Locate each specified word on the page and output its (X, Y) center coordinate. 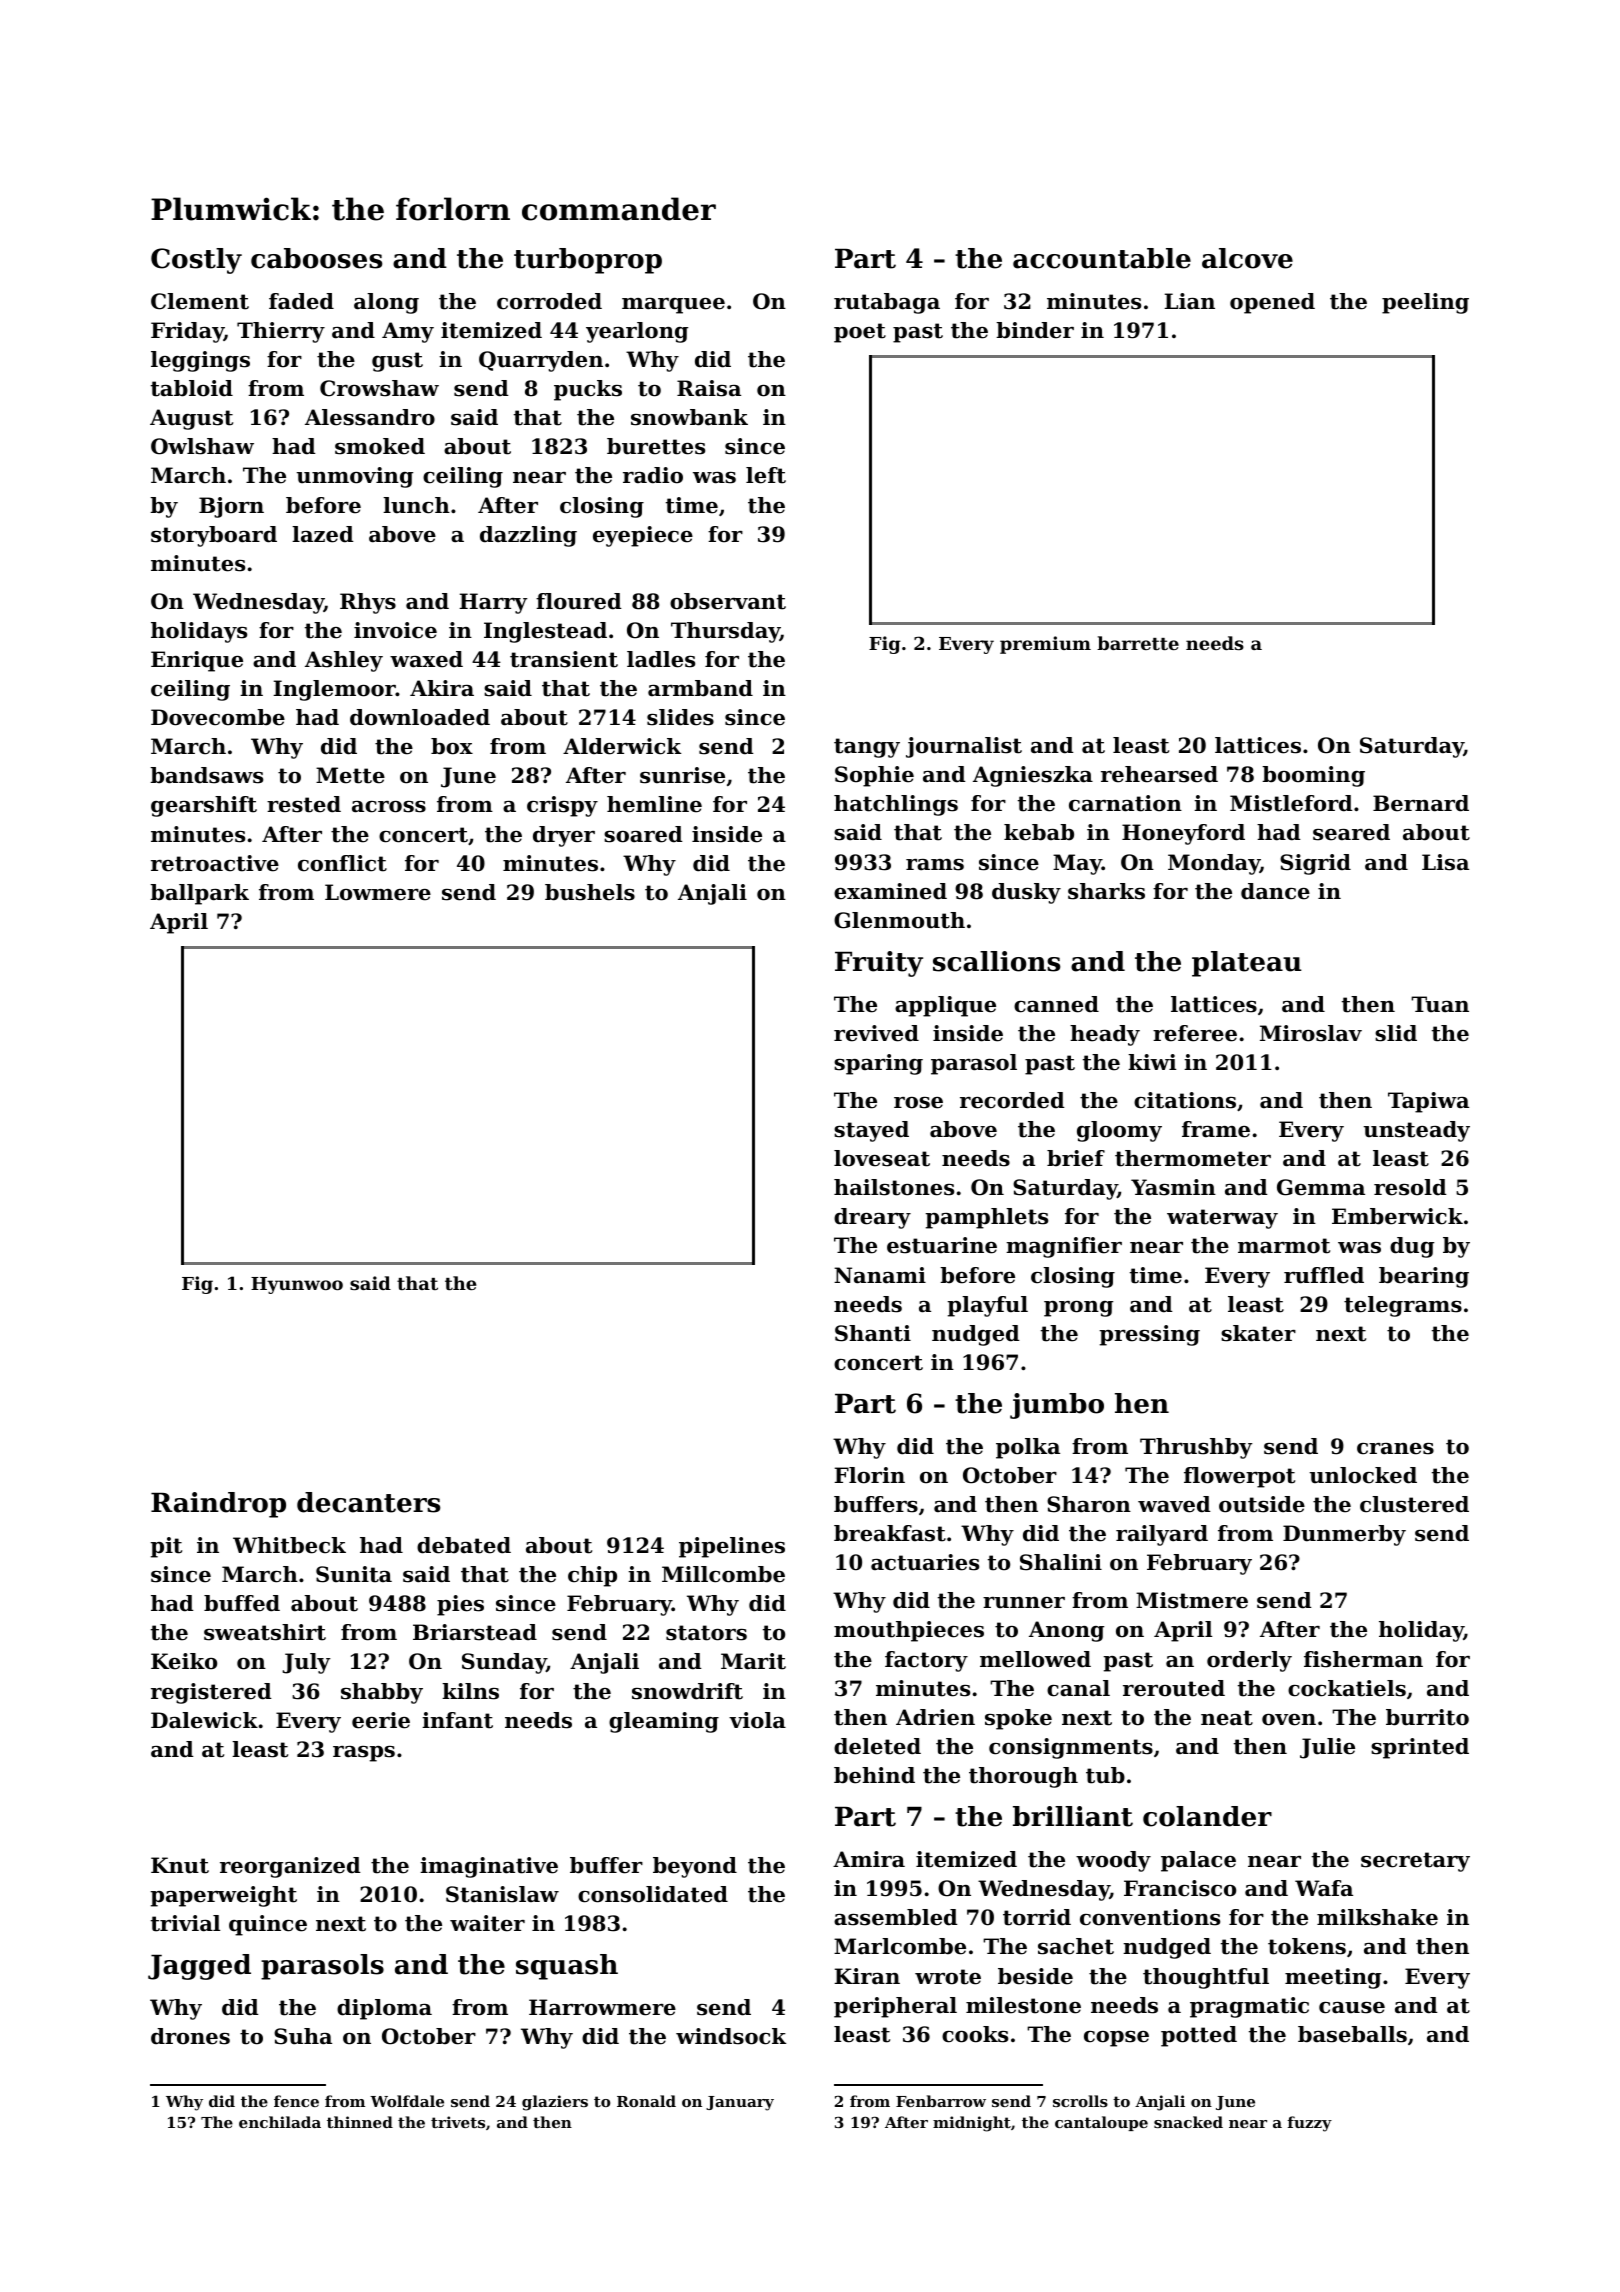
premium (1045, 645)
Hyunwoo (297, 1285)
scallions (996, 961)
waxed (426, 659)
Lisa (1445, 862)
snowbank (689, 417)
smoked (380, 446)
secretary (1415, 1862)
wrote (948, 1977)
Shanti (873, 1333)
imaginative (489, 1867)
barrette (1138, 643)
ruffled (1324, 1275)
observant (728, 601)
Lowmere (378, 892)
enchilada (280, 2122)
